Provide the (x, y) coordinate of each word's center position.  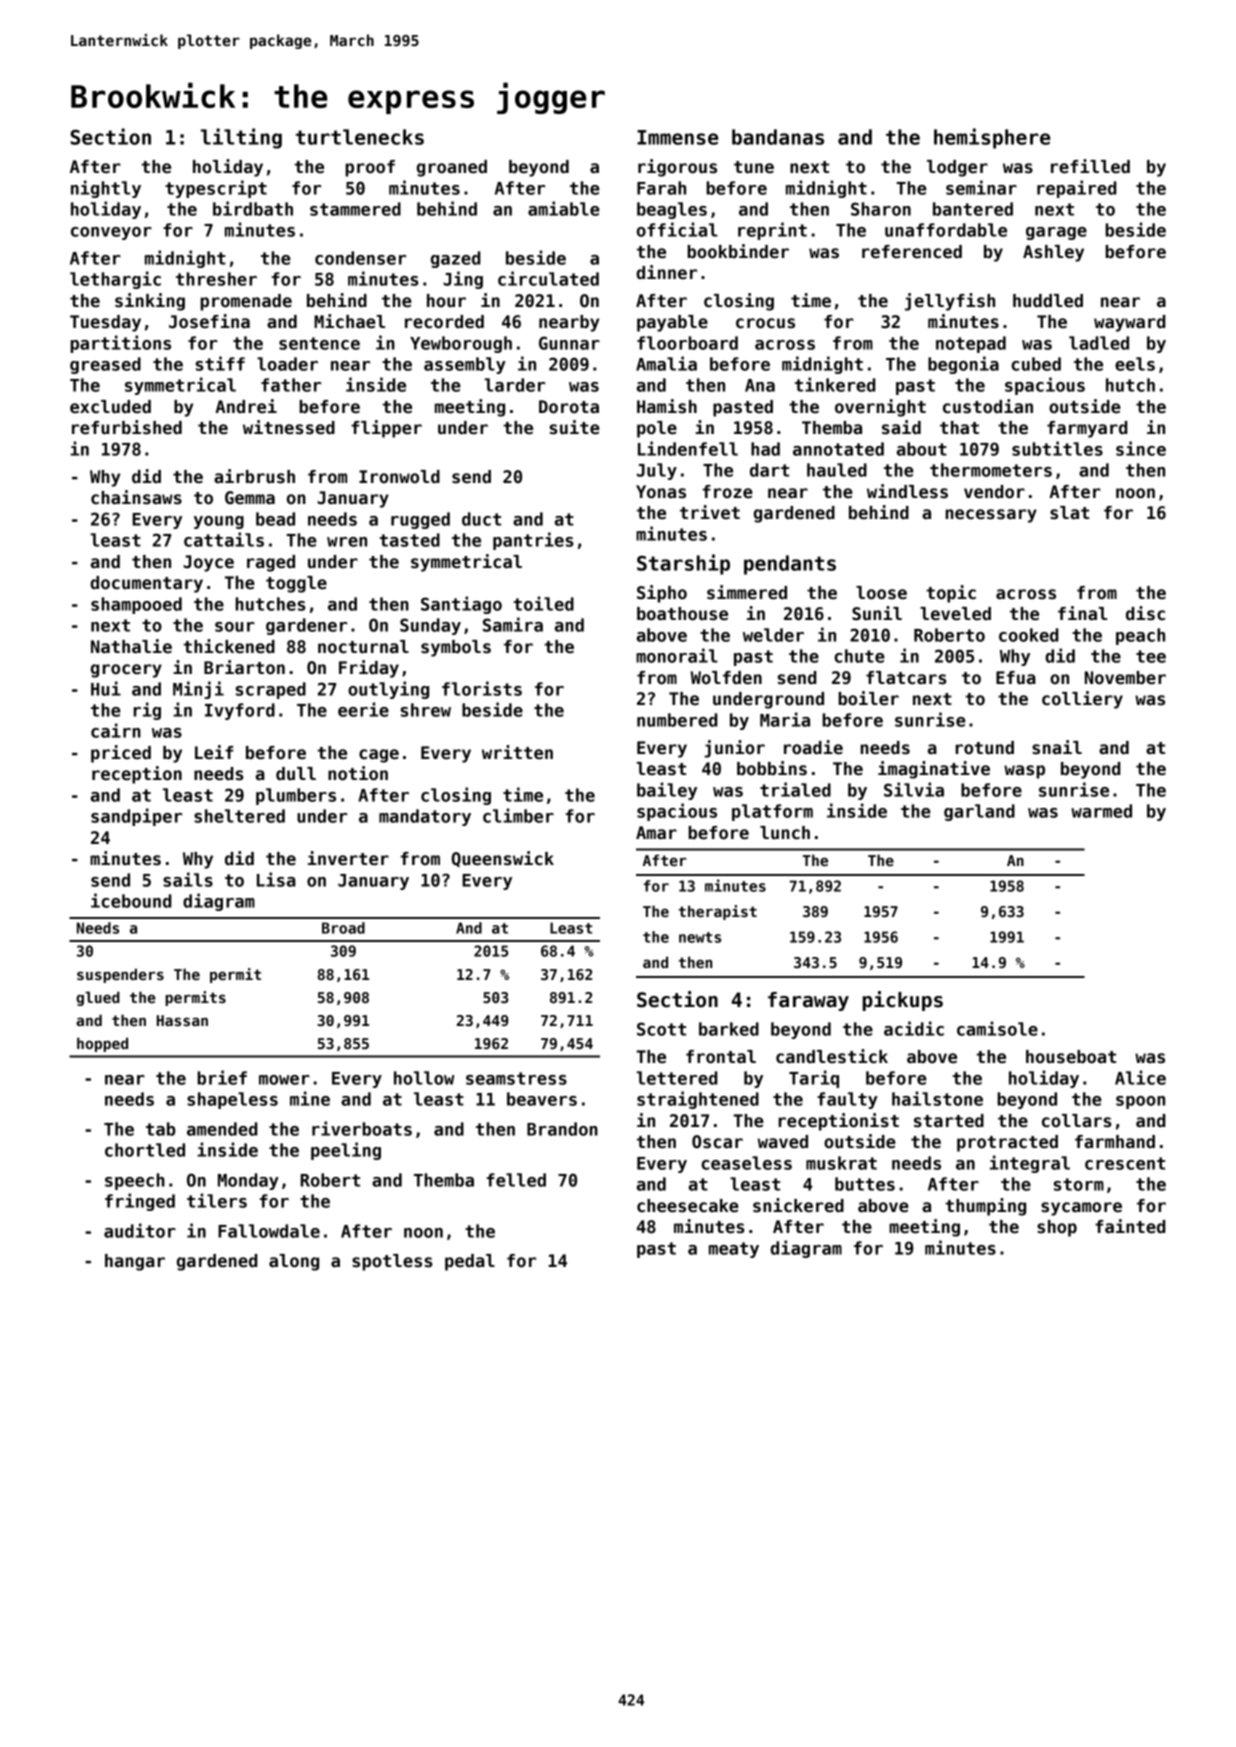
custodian (988, 406)
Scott (661, 1029)
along (294, 1262)
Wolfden (726, 678)
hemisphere (992, 138)
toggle (296, 584)
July (657, 471)
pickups (903, 1001)
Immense (677, 137)
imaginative (934, 770)
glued (98, 998)
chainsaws (136, 497)
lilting (241, 138)
